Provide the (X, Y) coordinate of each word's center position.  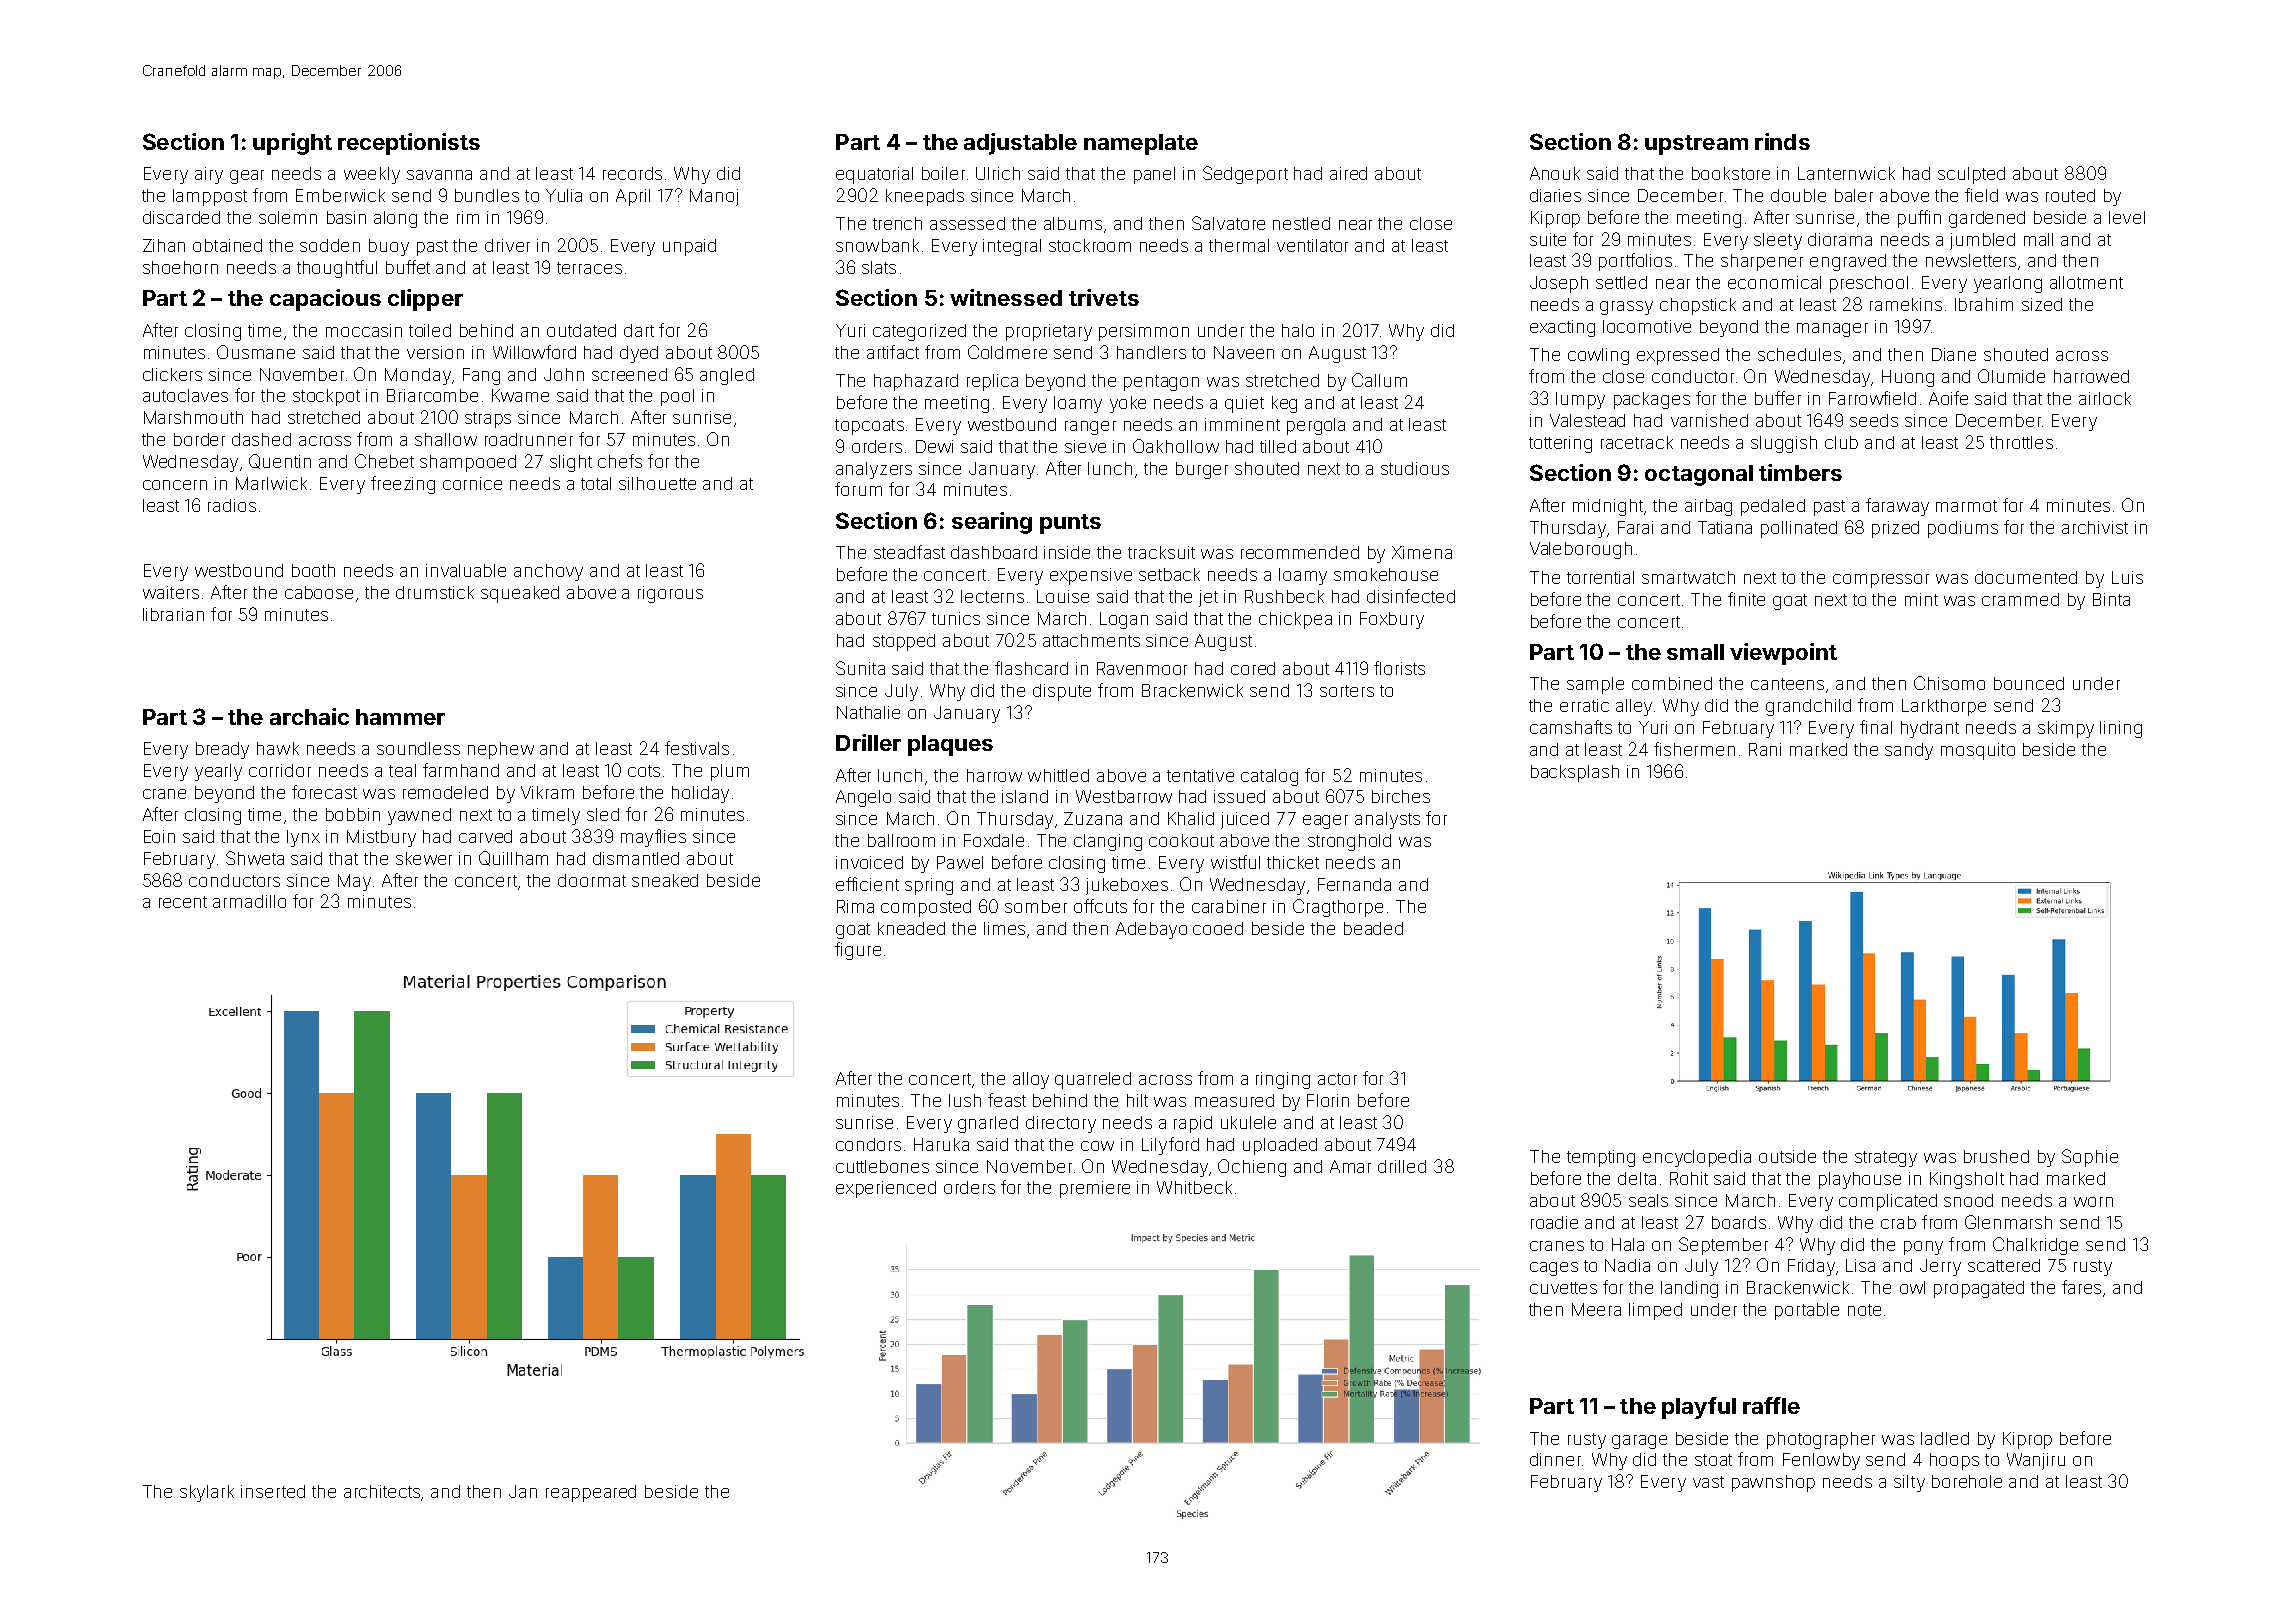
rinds (1782, 141)
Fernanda (1354, 884)
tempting (1601, 1158)
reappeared (591, 1493)
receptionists (409, 144)
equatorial (874, 175)
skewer (424, 858)
